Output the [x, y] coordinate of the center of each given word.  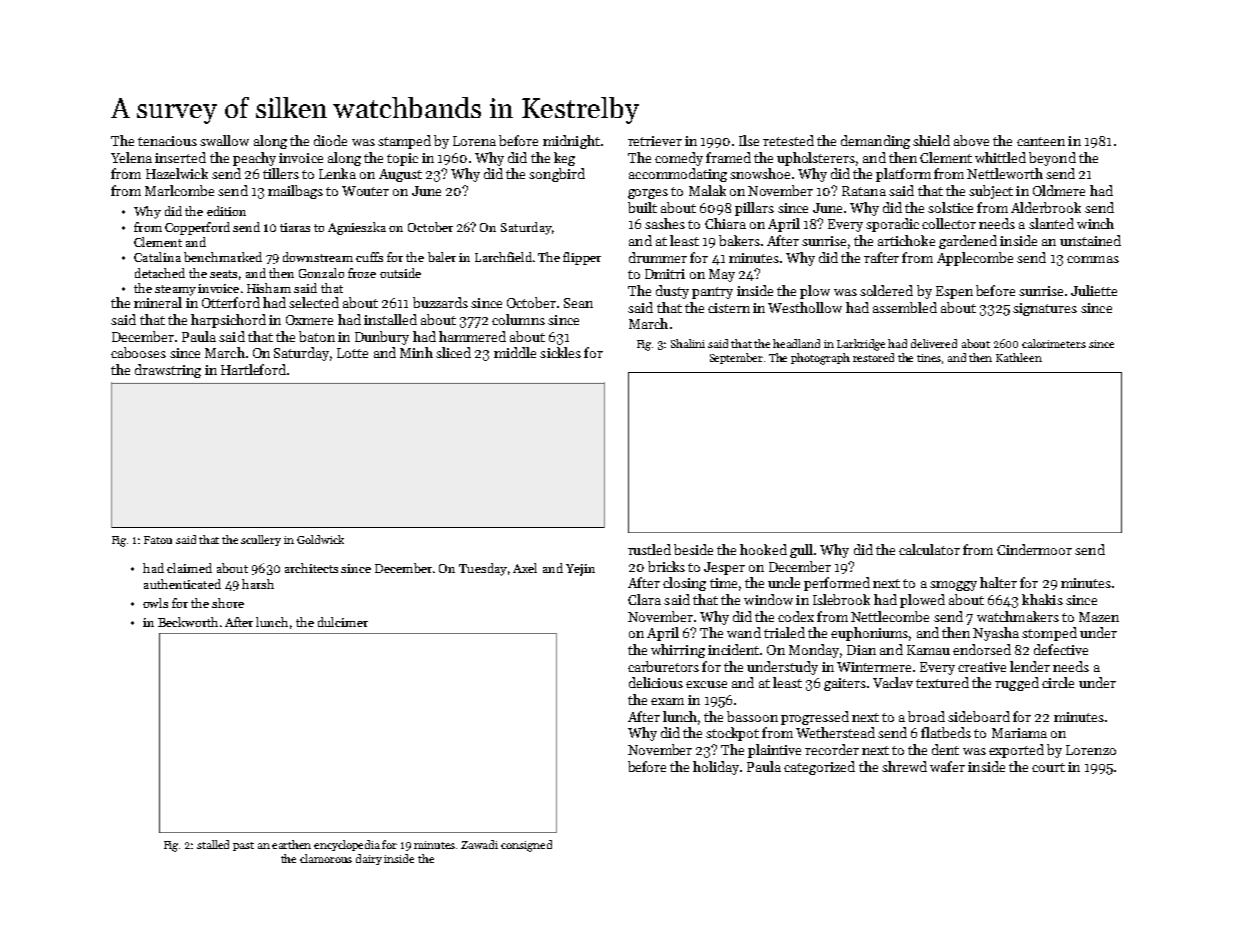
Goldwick [320, 539]
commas [1093, 259]
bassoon [752, 716]
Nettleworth [1005, 173]
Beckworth [188, 622]
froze [362, 273]
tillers [281, 173]
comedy [679, 159]
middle [515, 352]
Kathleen [1019, 357]
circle [1058, 682]
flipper [582, 258]
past [243, 846]
